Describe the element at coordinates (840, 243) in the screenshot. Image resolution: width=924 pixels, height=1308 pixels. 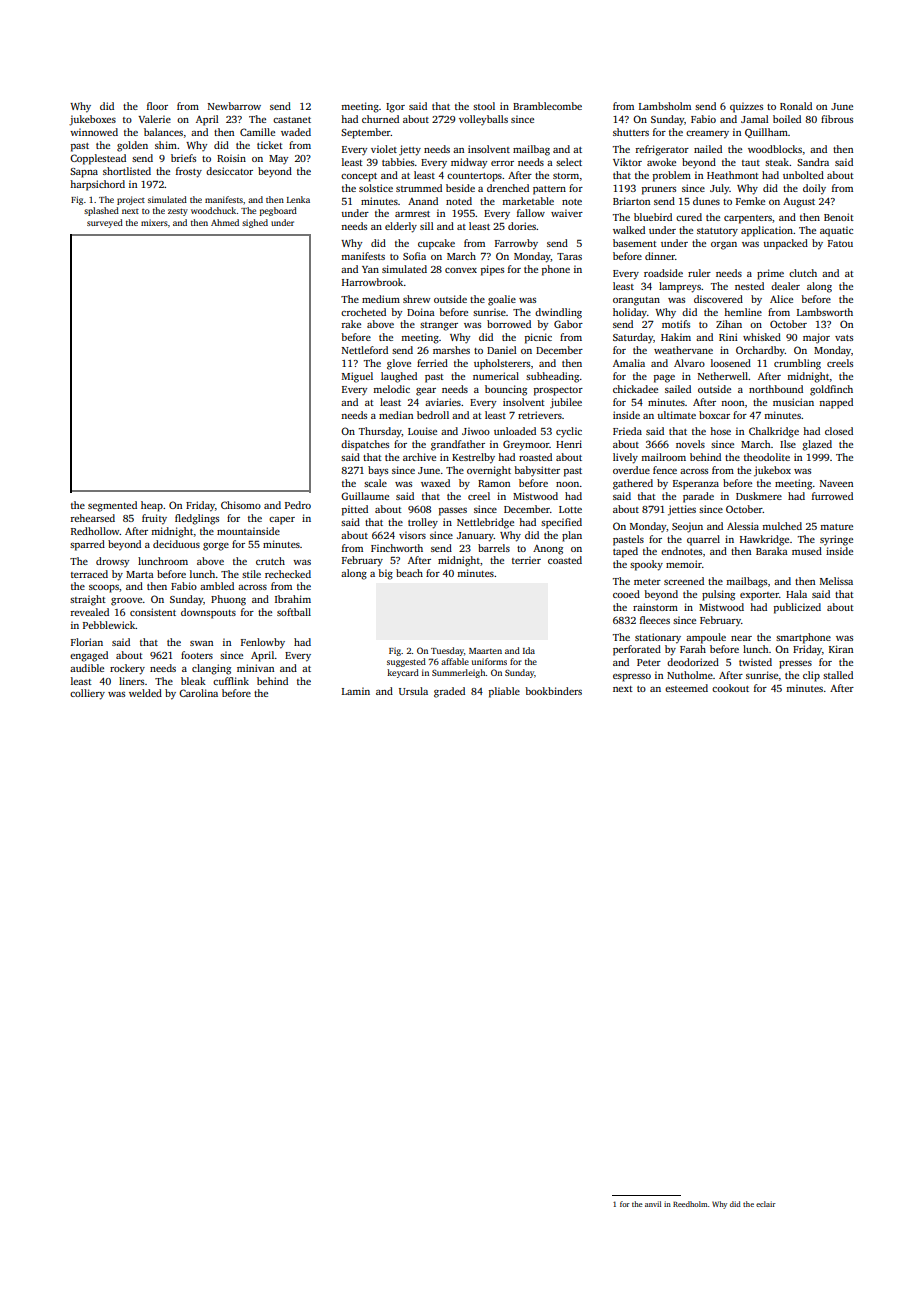
I see `Fatou` at that location.
